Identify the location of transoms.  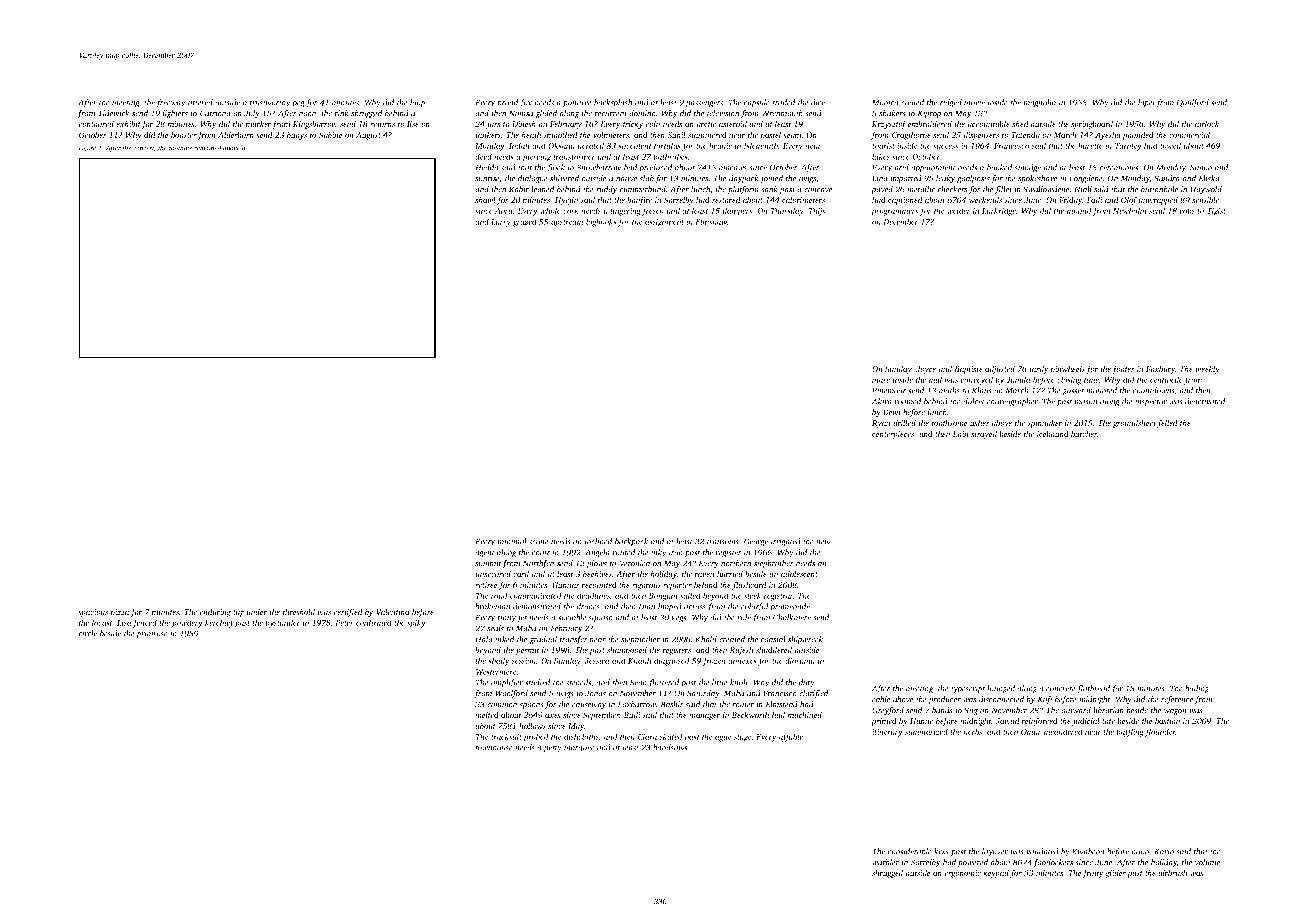
(723, 542).
